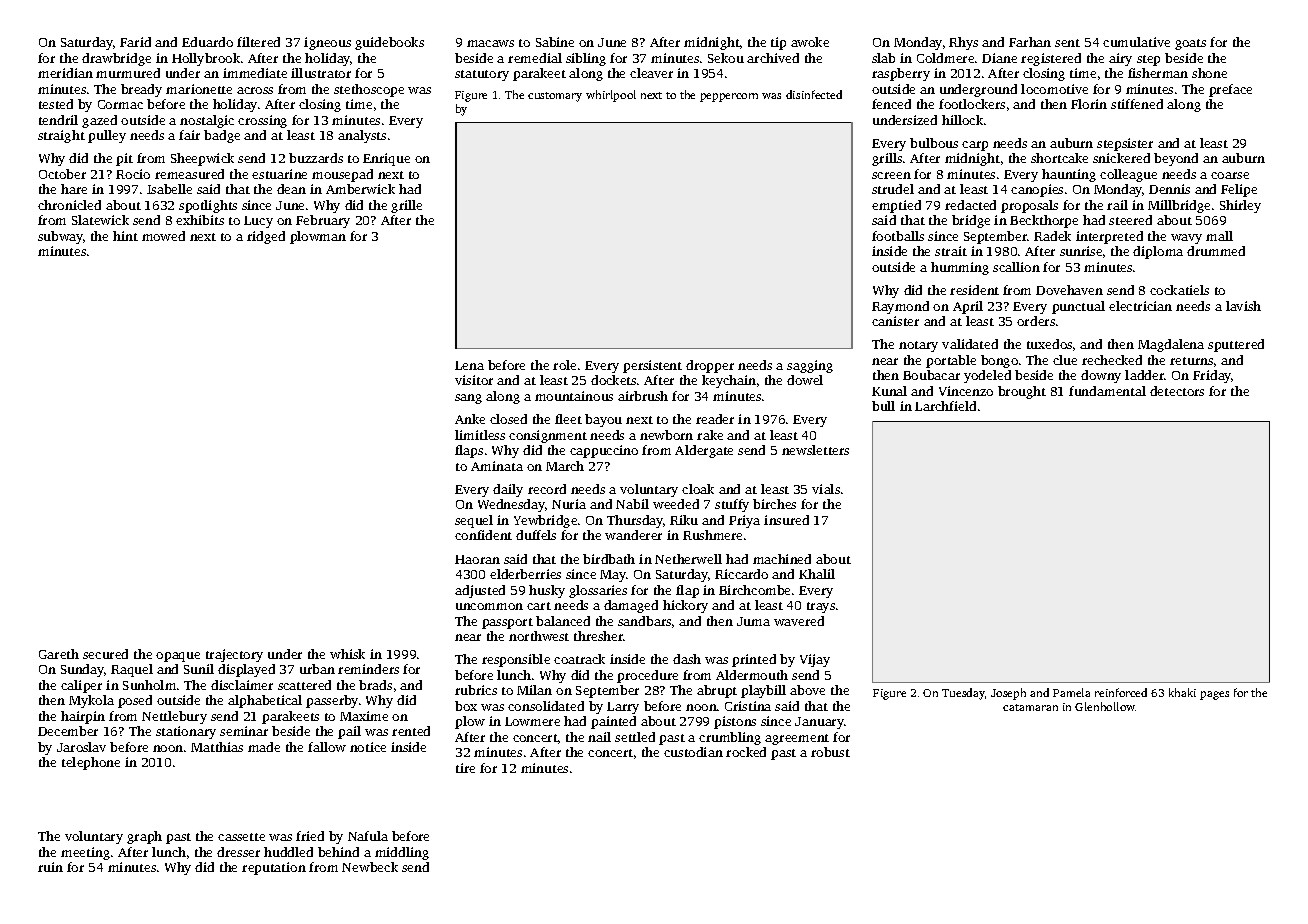  Describe the element at coordinates (555, 42) in the page. I see `Sabine` at that location.
